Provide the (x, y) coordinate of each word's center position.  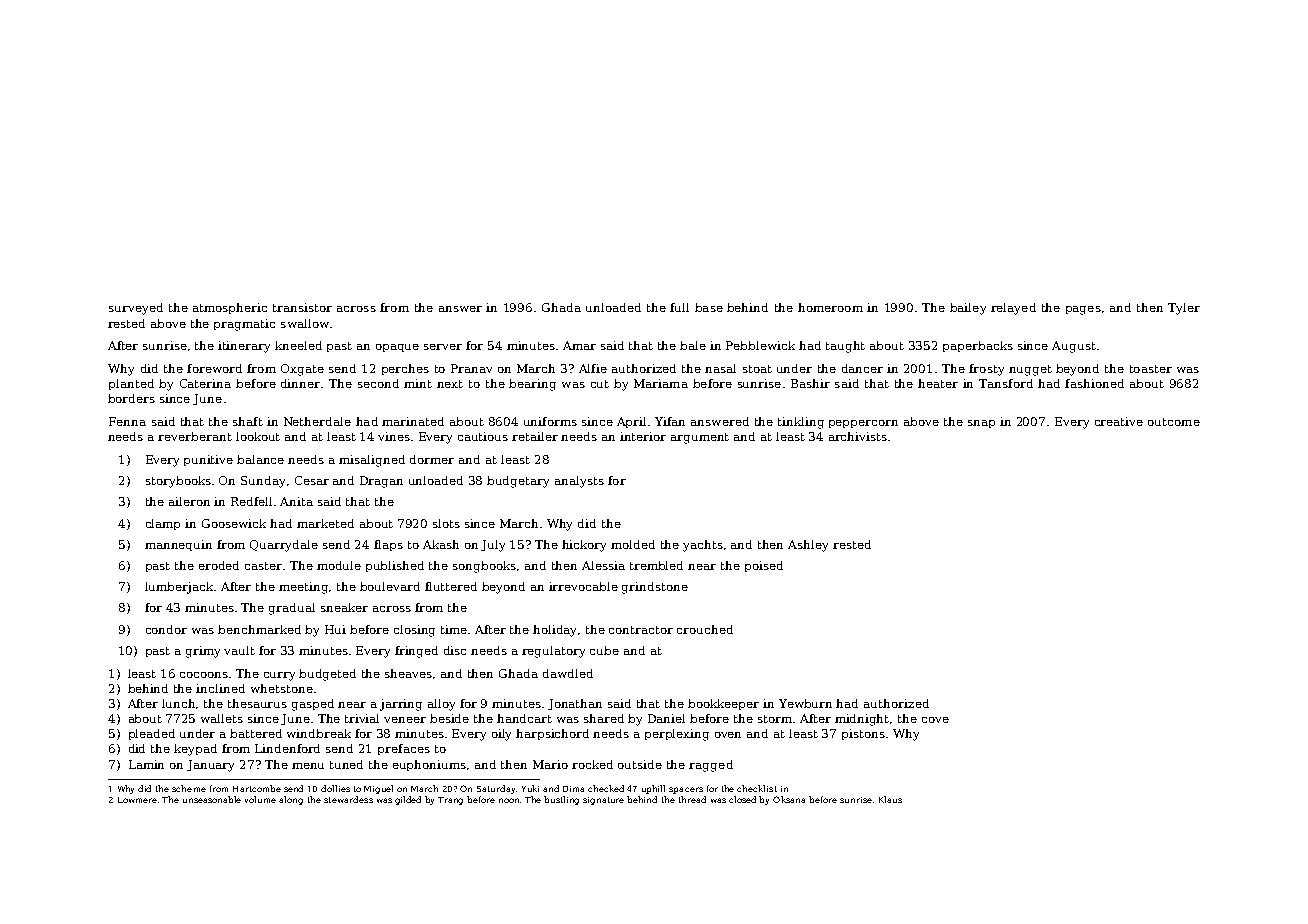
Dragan (381, 482)
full (679, 307)
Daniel (666, 718)
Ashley (808, 546)
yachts (703, 546)
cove (935, 720)
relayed (1013, 309)
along (291, 800)
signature (603, 801)
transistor (302, 307)
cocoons (204, 675)
